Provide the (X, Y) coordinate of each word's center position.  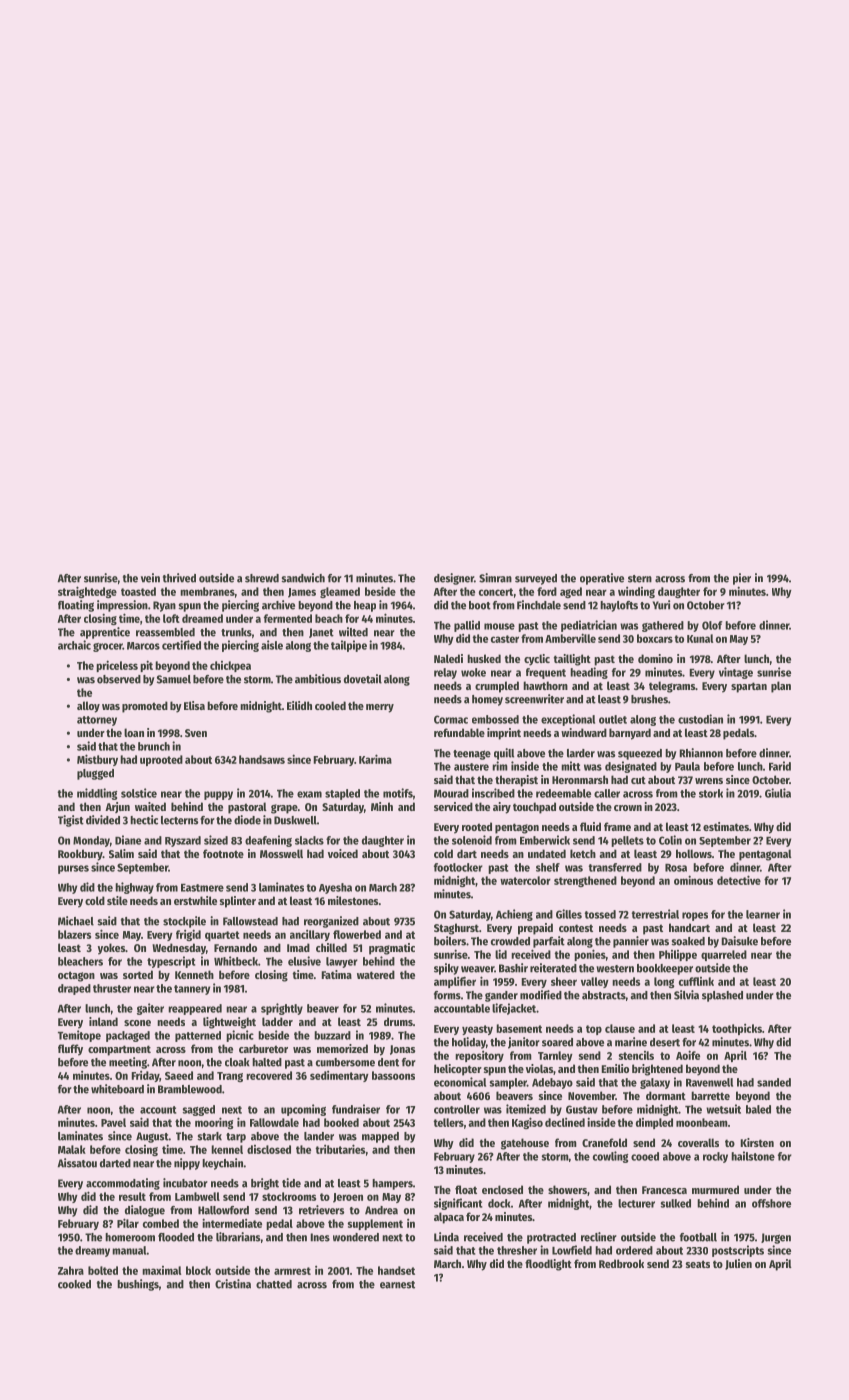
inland (103, 1021)
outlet (613, 719)
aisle (272, 645)
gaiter (150, 1009)
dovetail (363, 679)
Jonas (402, 1050)
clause (620, 1028)
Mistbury (97, 760)
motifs (398, 793)
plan (781, 687)
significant (458, 1204)
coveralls (698, 1142)
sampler (508, 1083)
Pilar (128, 1223)
